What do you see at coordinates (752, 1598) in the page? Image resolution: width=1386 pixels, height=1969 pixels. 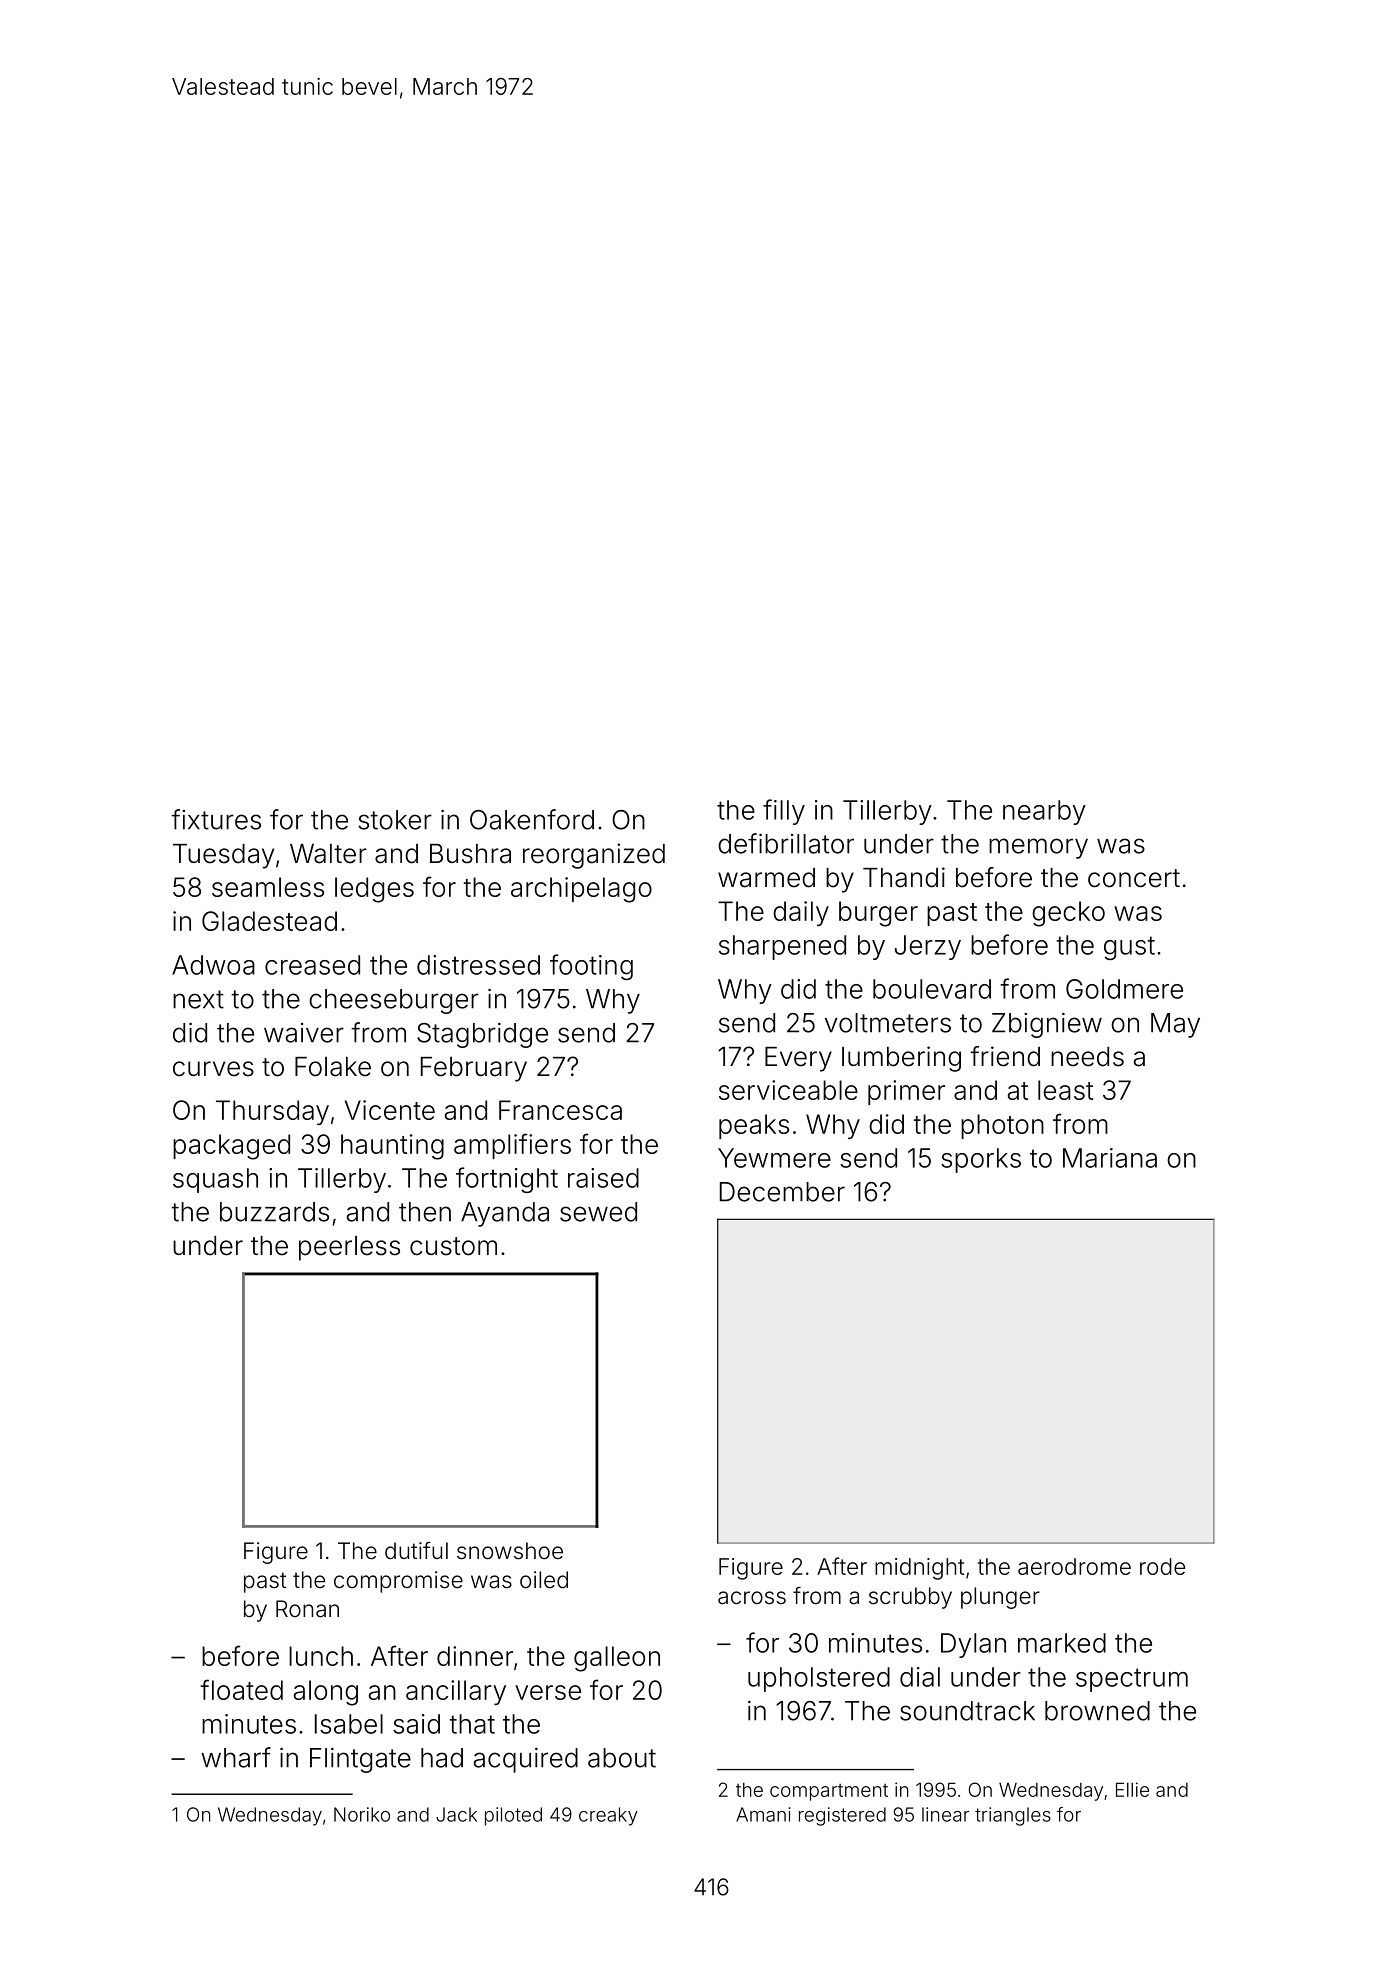 I see `across` at bounding box center [752, 1598].
